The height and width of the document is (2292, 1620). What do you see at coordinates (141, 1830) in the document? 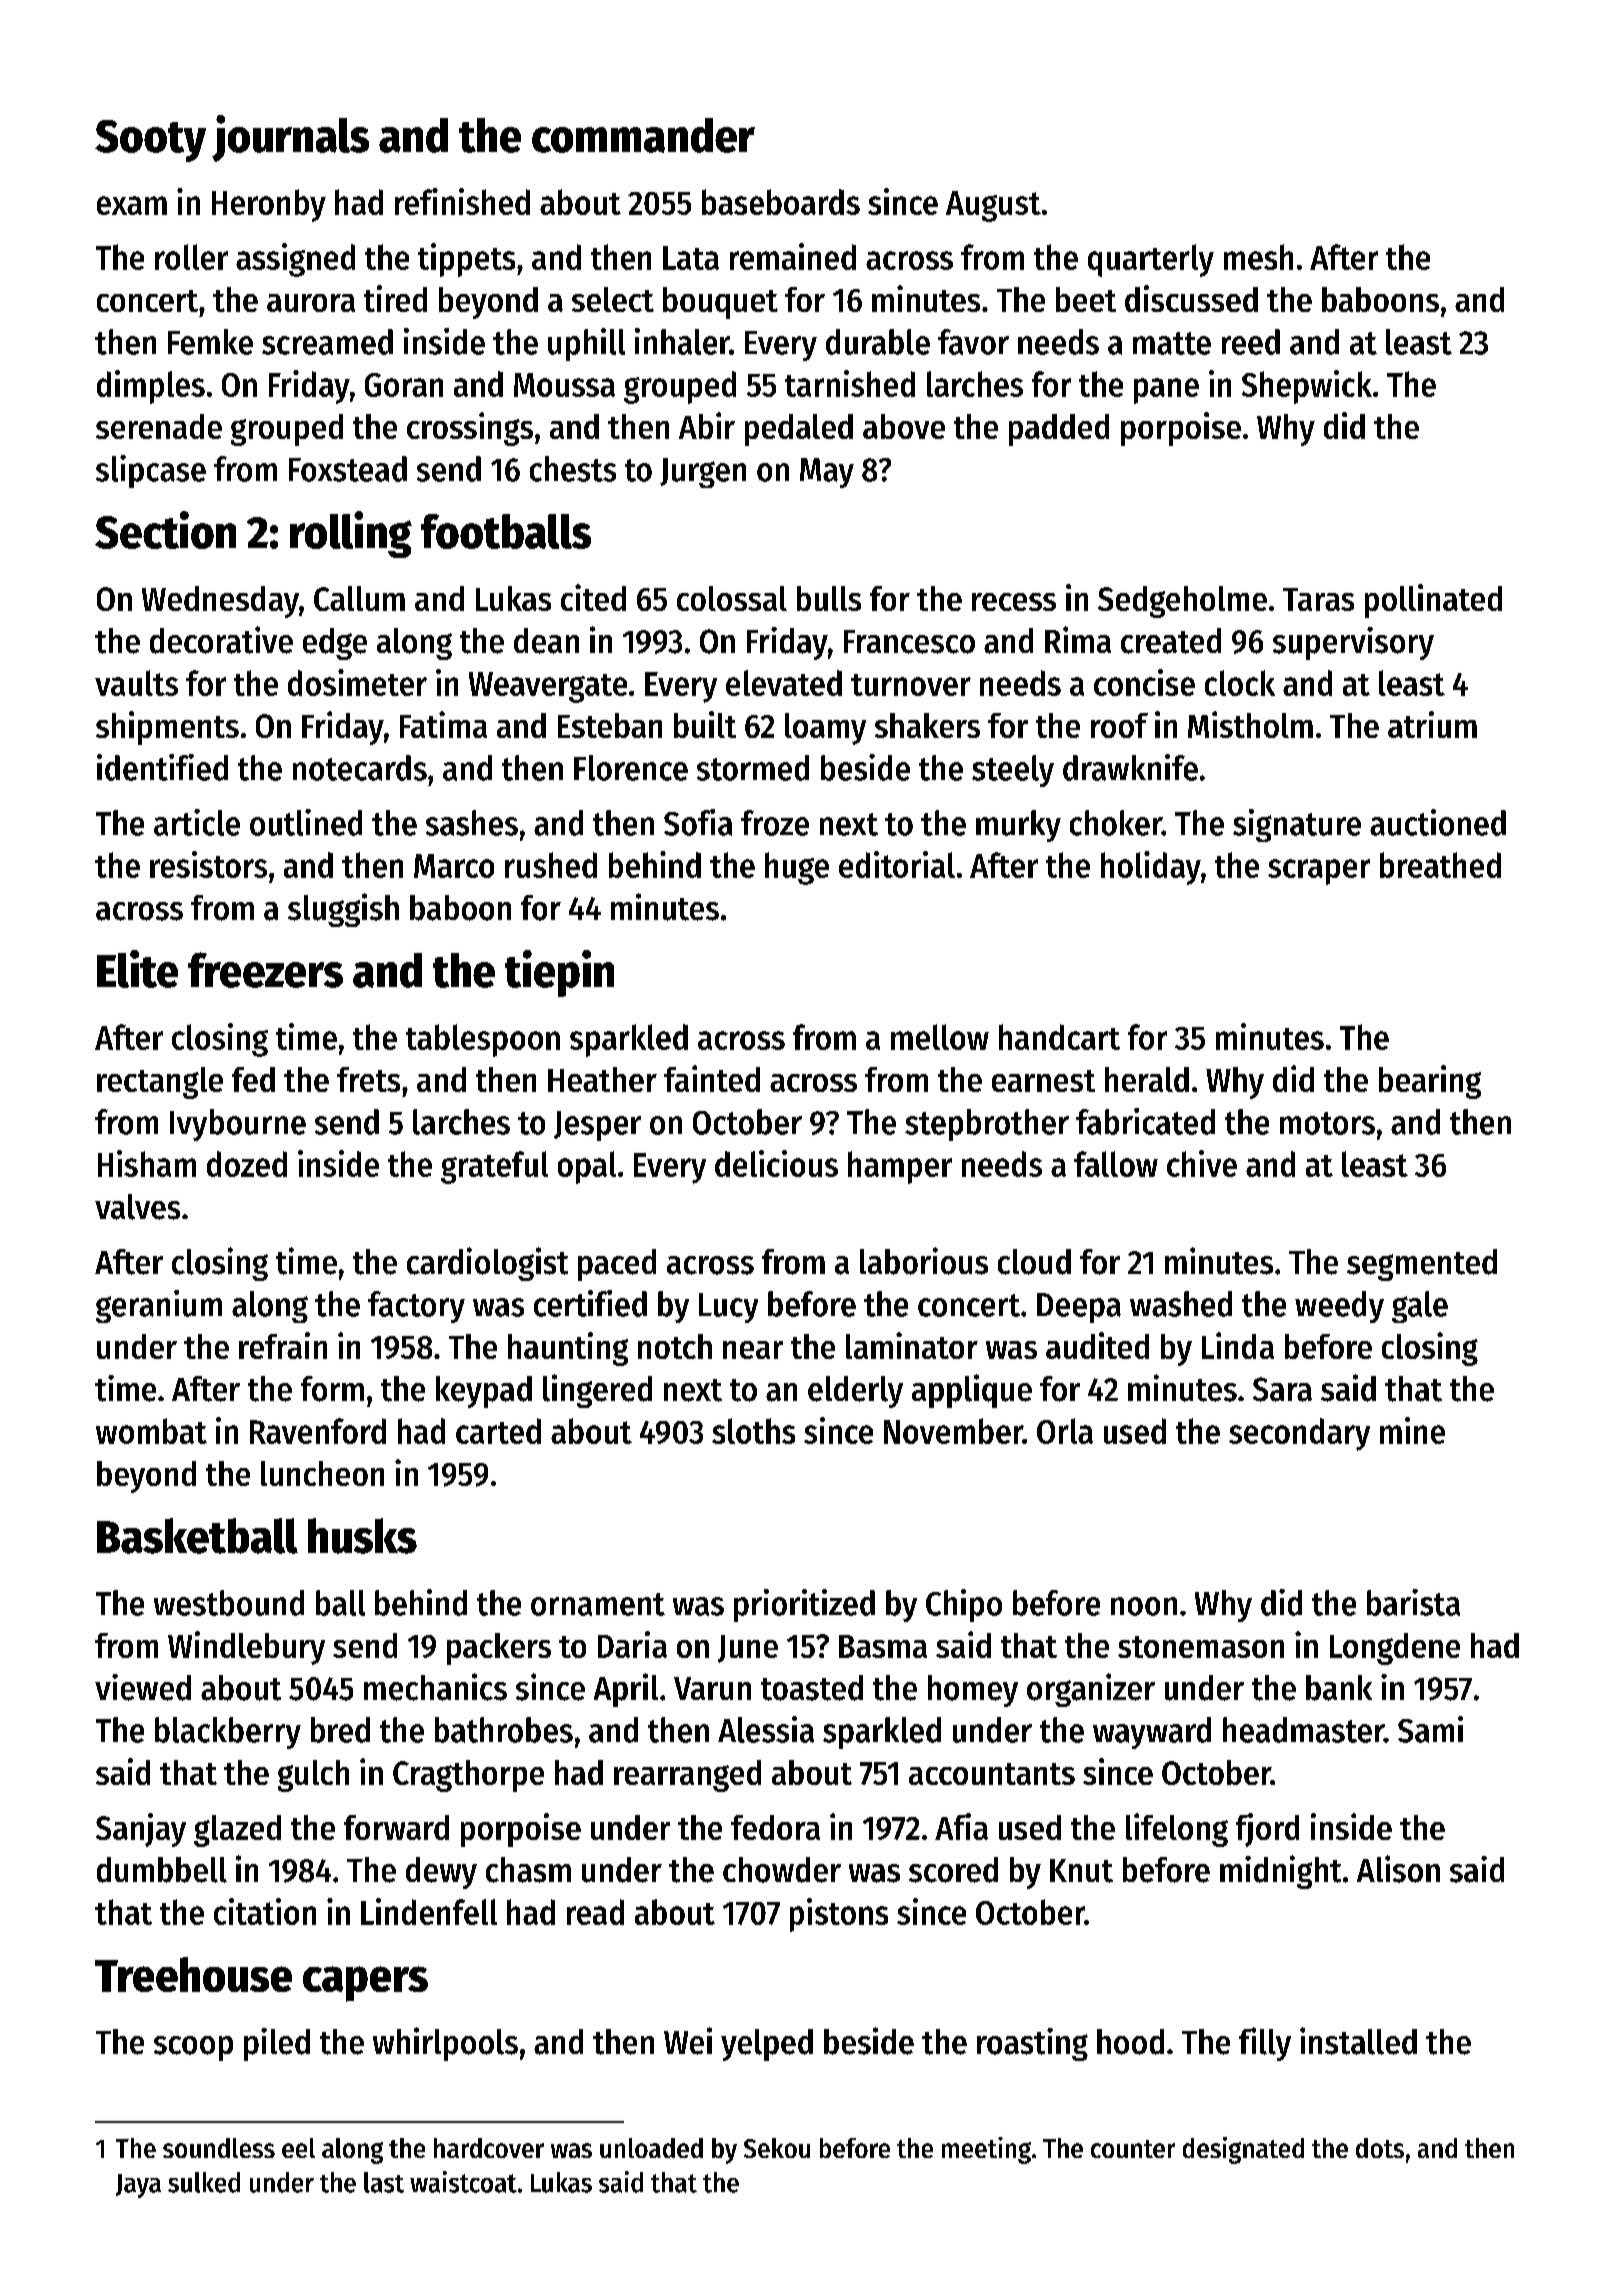
I see `Sanjay` at bounding box center [141, 1830].
